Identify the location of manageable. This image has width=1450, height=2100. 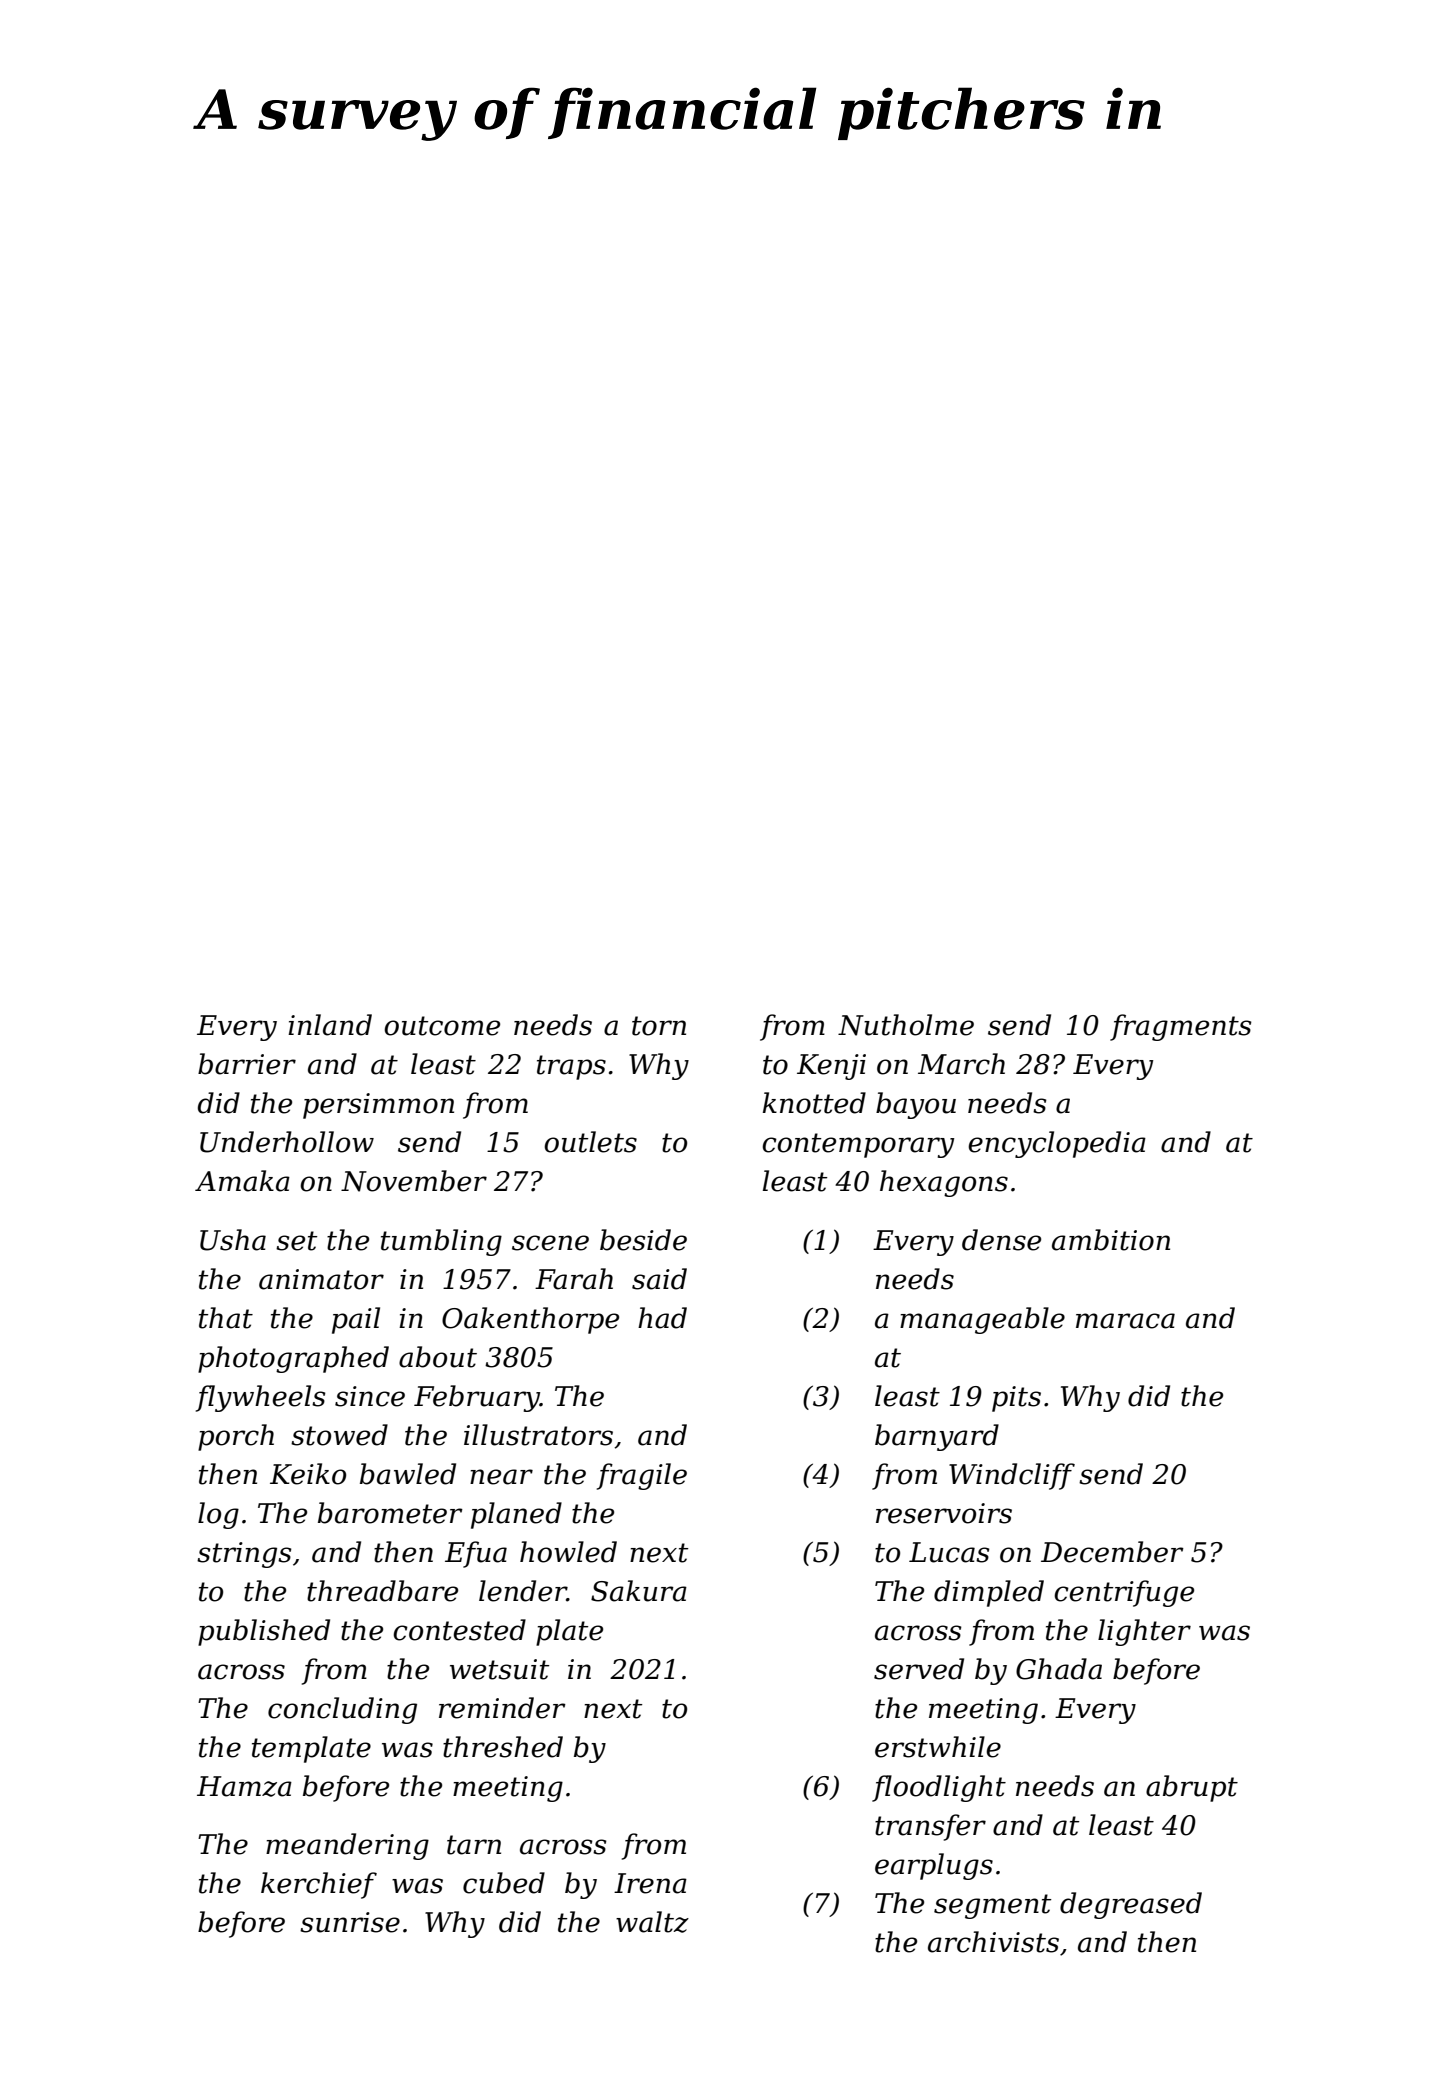
(982, 1320).
